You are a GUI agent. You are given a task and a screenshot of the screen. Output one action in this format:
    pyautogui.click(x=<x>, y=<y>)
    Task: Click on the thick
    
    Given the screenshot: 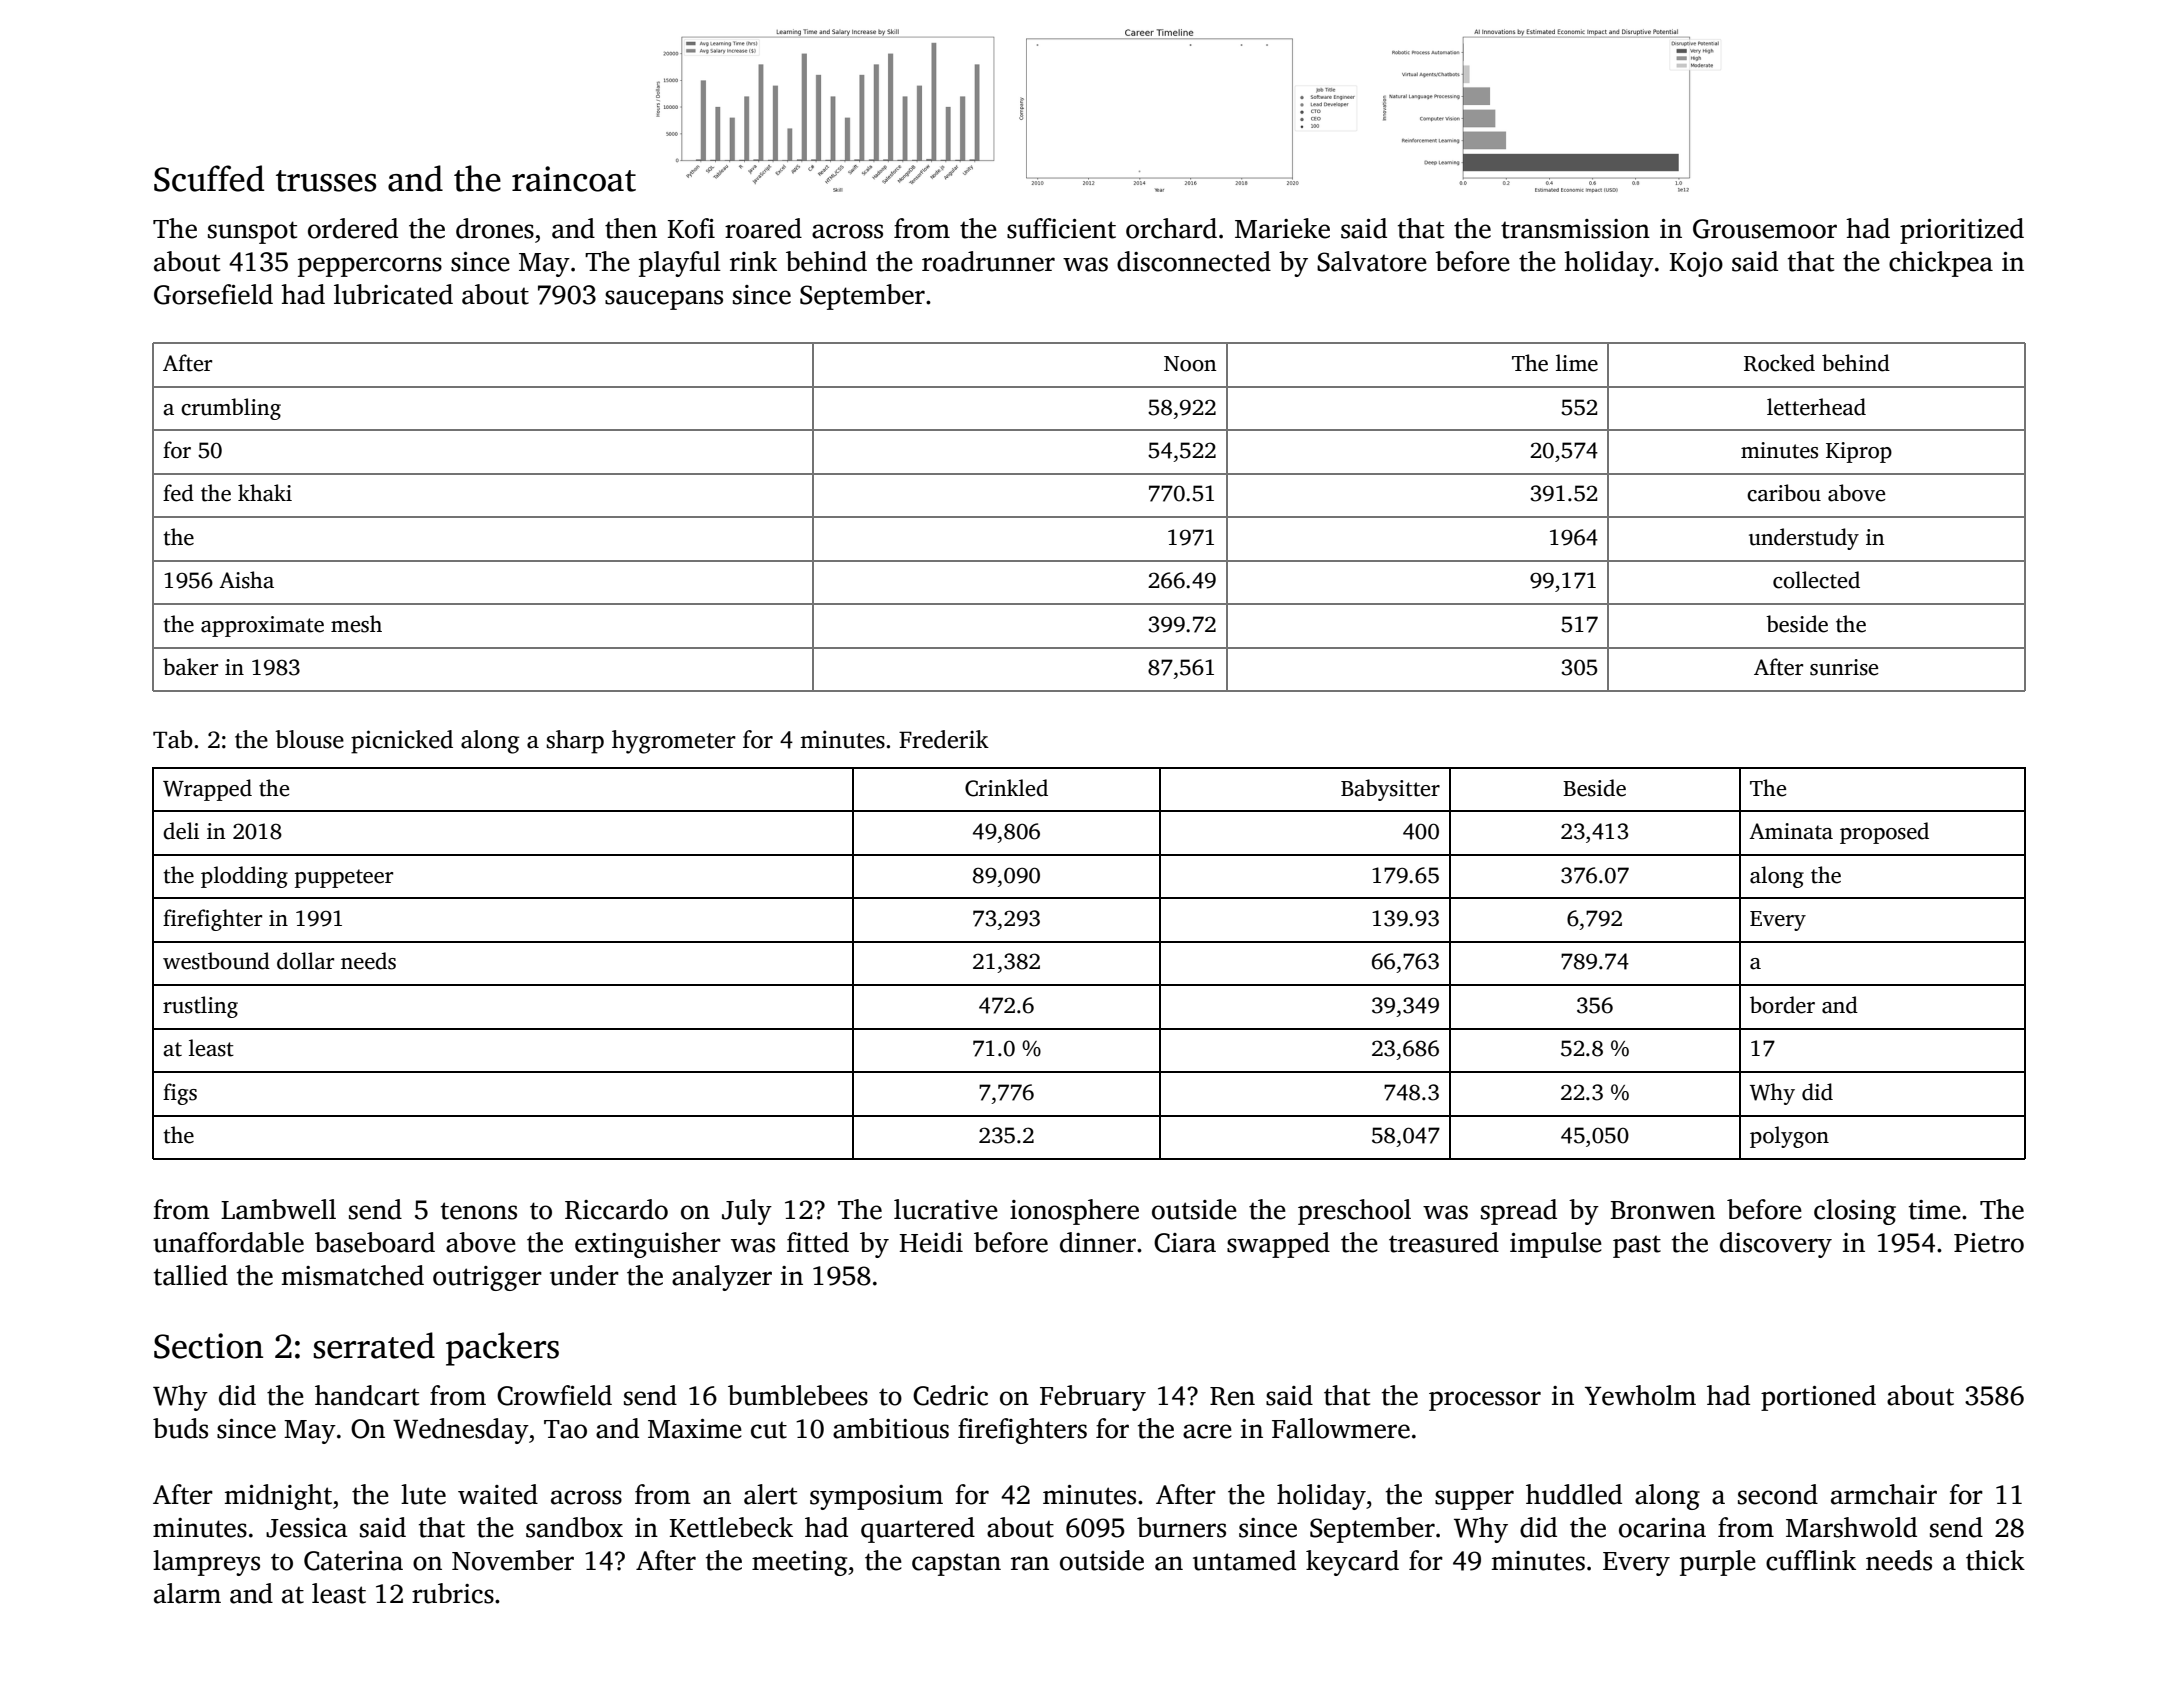 What is the action you would take?
    pyautogui.click(x=1995, y=1560)
